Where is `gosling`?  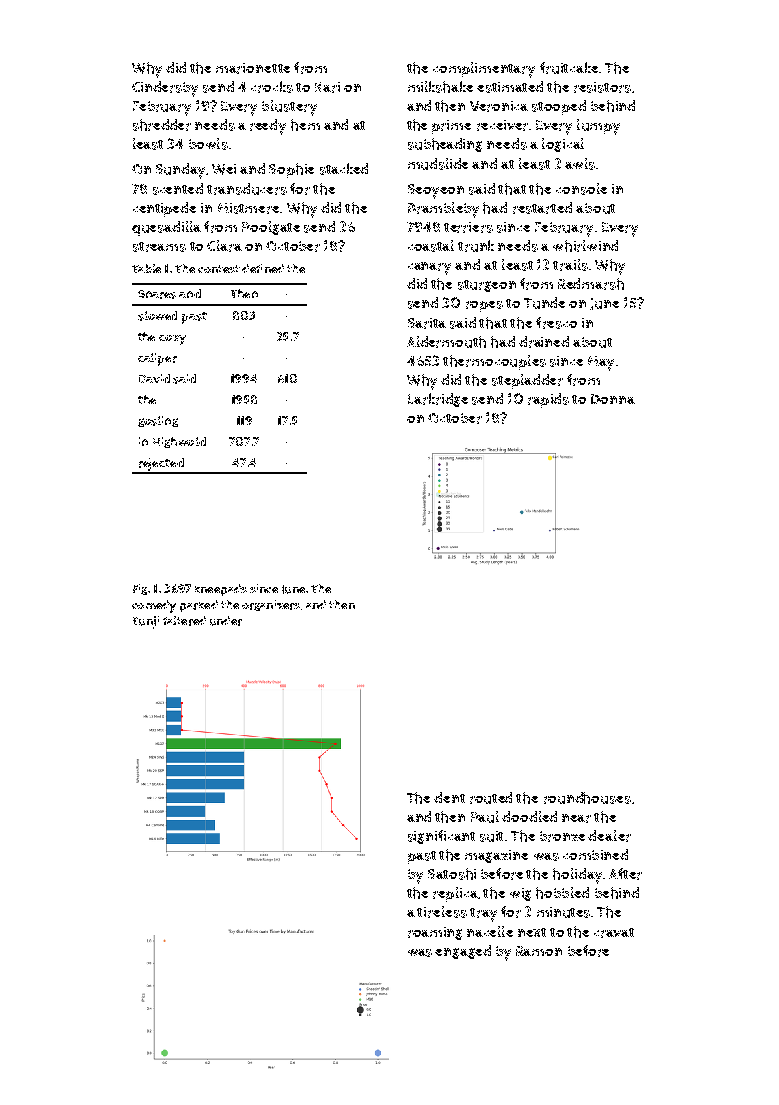
gosling is located at coordinates (158, 421).
